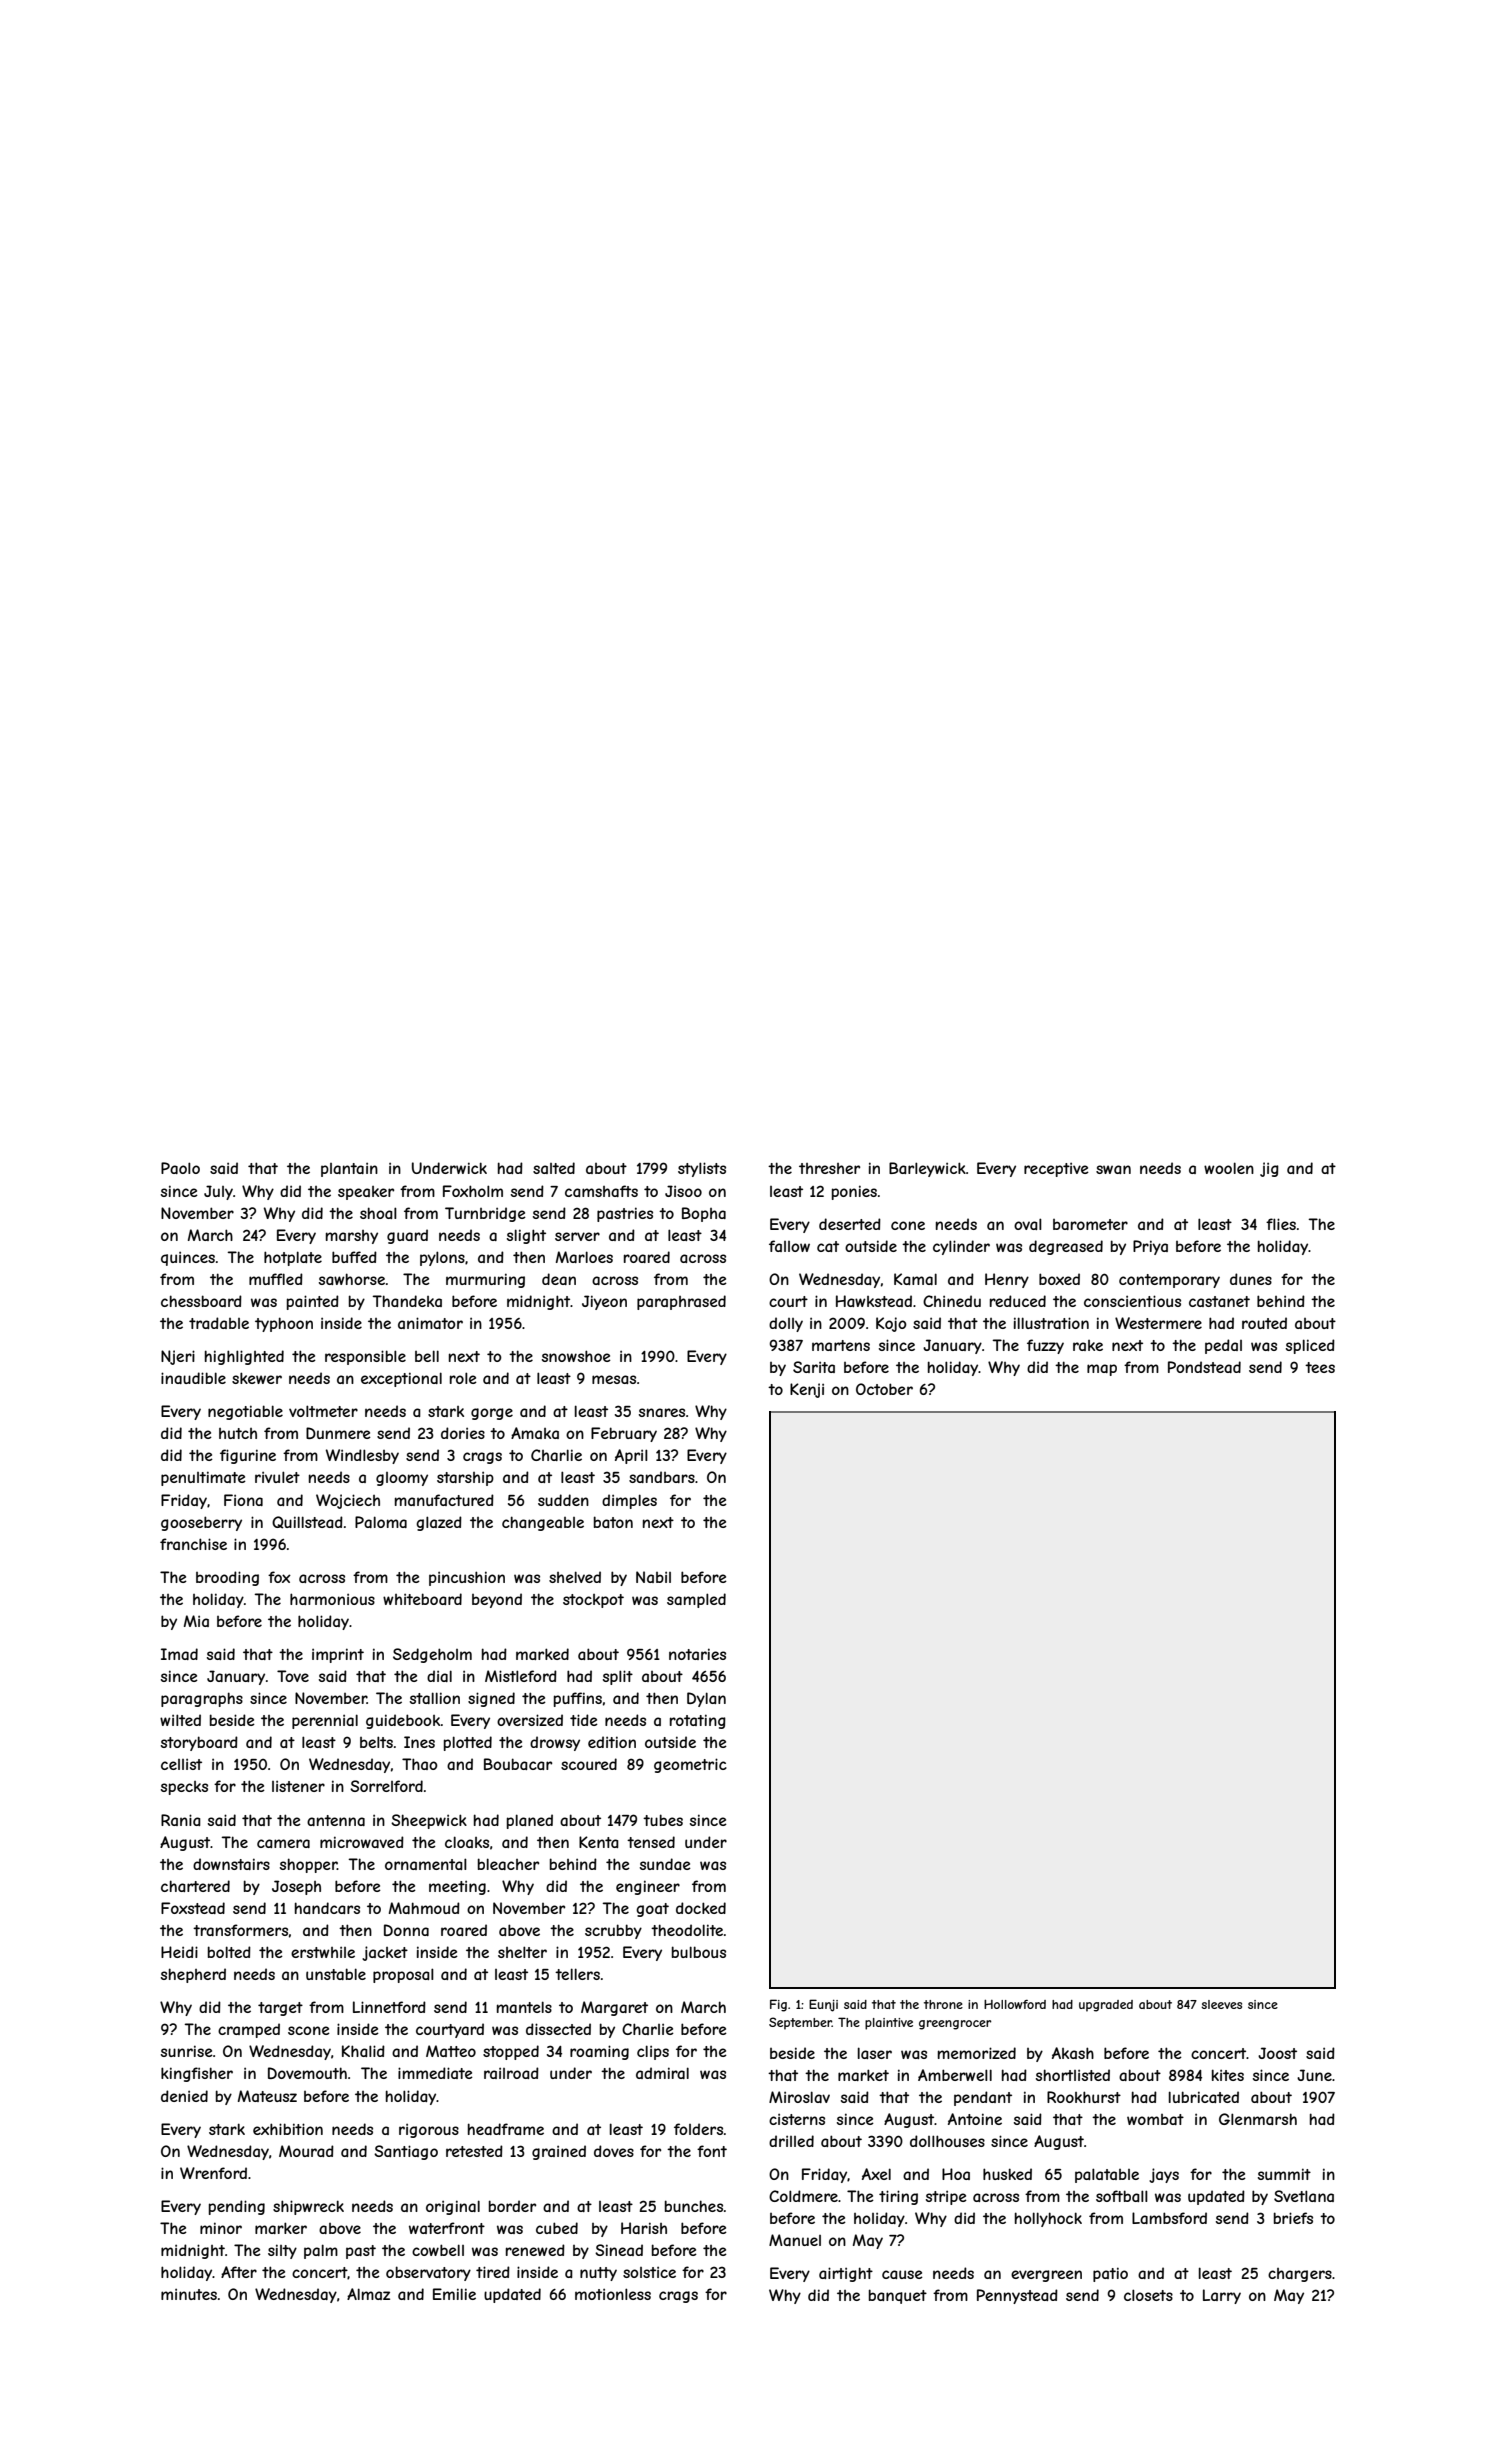 This image has width=1496, height=2464. Describe the element at coordinates (613, 1931) in the image. I see `scrubby` at that location.
